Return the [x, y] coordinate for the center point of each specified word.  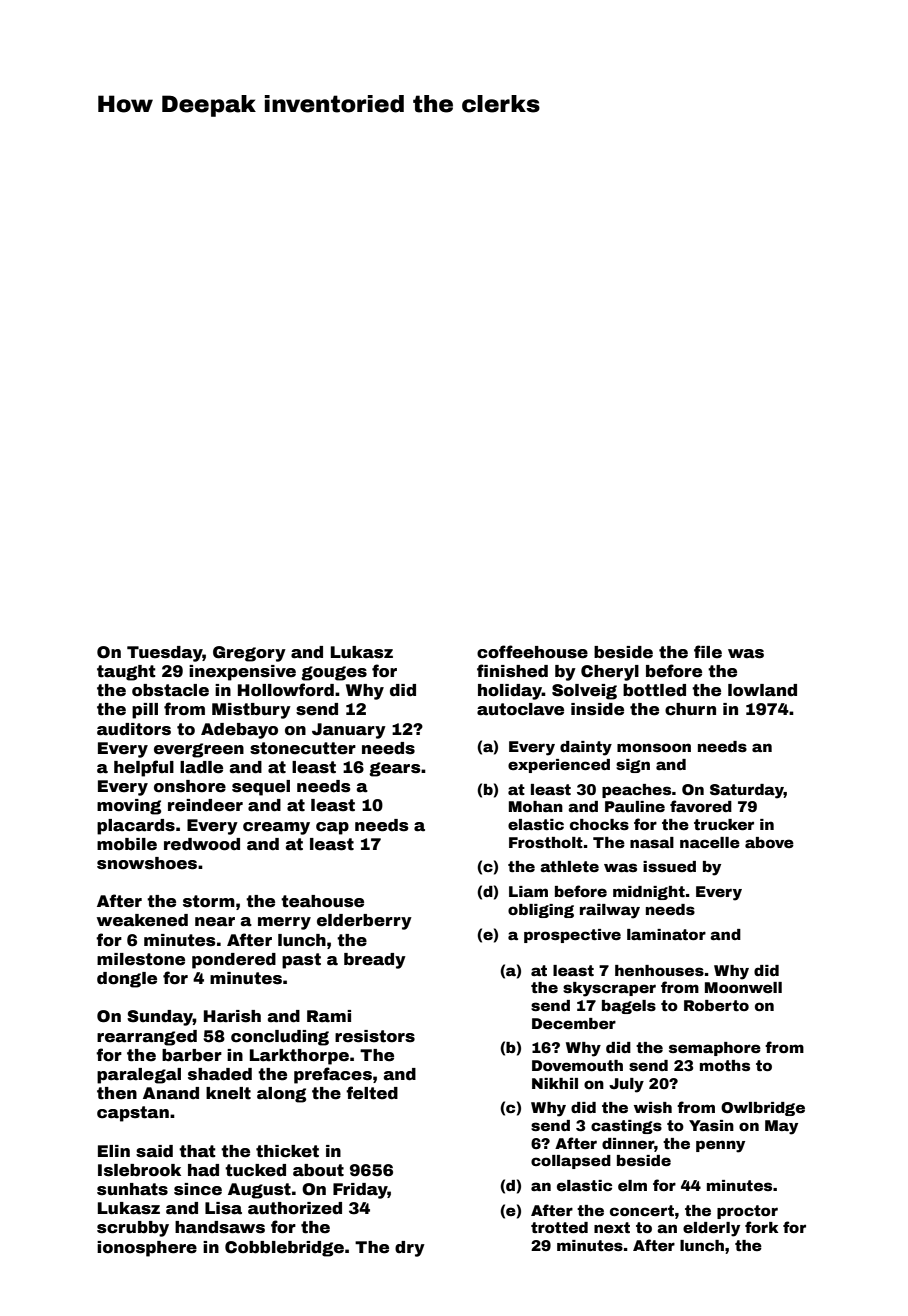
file [708, 652]
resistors [375, 1036]
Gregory [249, 654]
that [197, 1151]
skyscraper [609, 989]
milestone [141, 959]
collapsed [571, 1162]
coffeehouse [532, 652]
